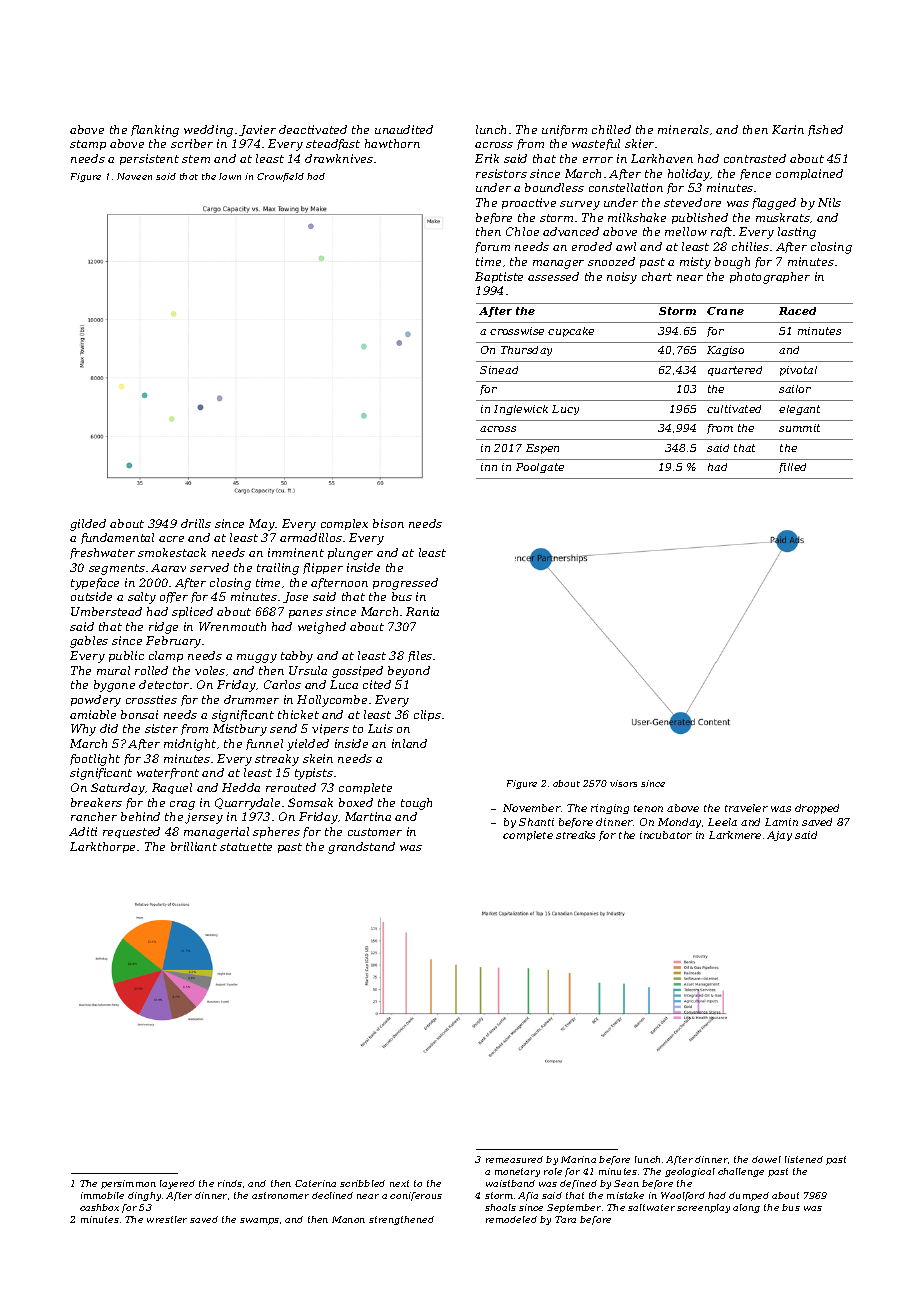 This screenshot has height=1308, width=924. Describe the element at coordinates (797, 311) in the screenshot. I see `Raced` at that location.
